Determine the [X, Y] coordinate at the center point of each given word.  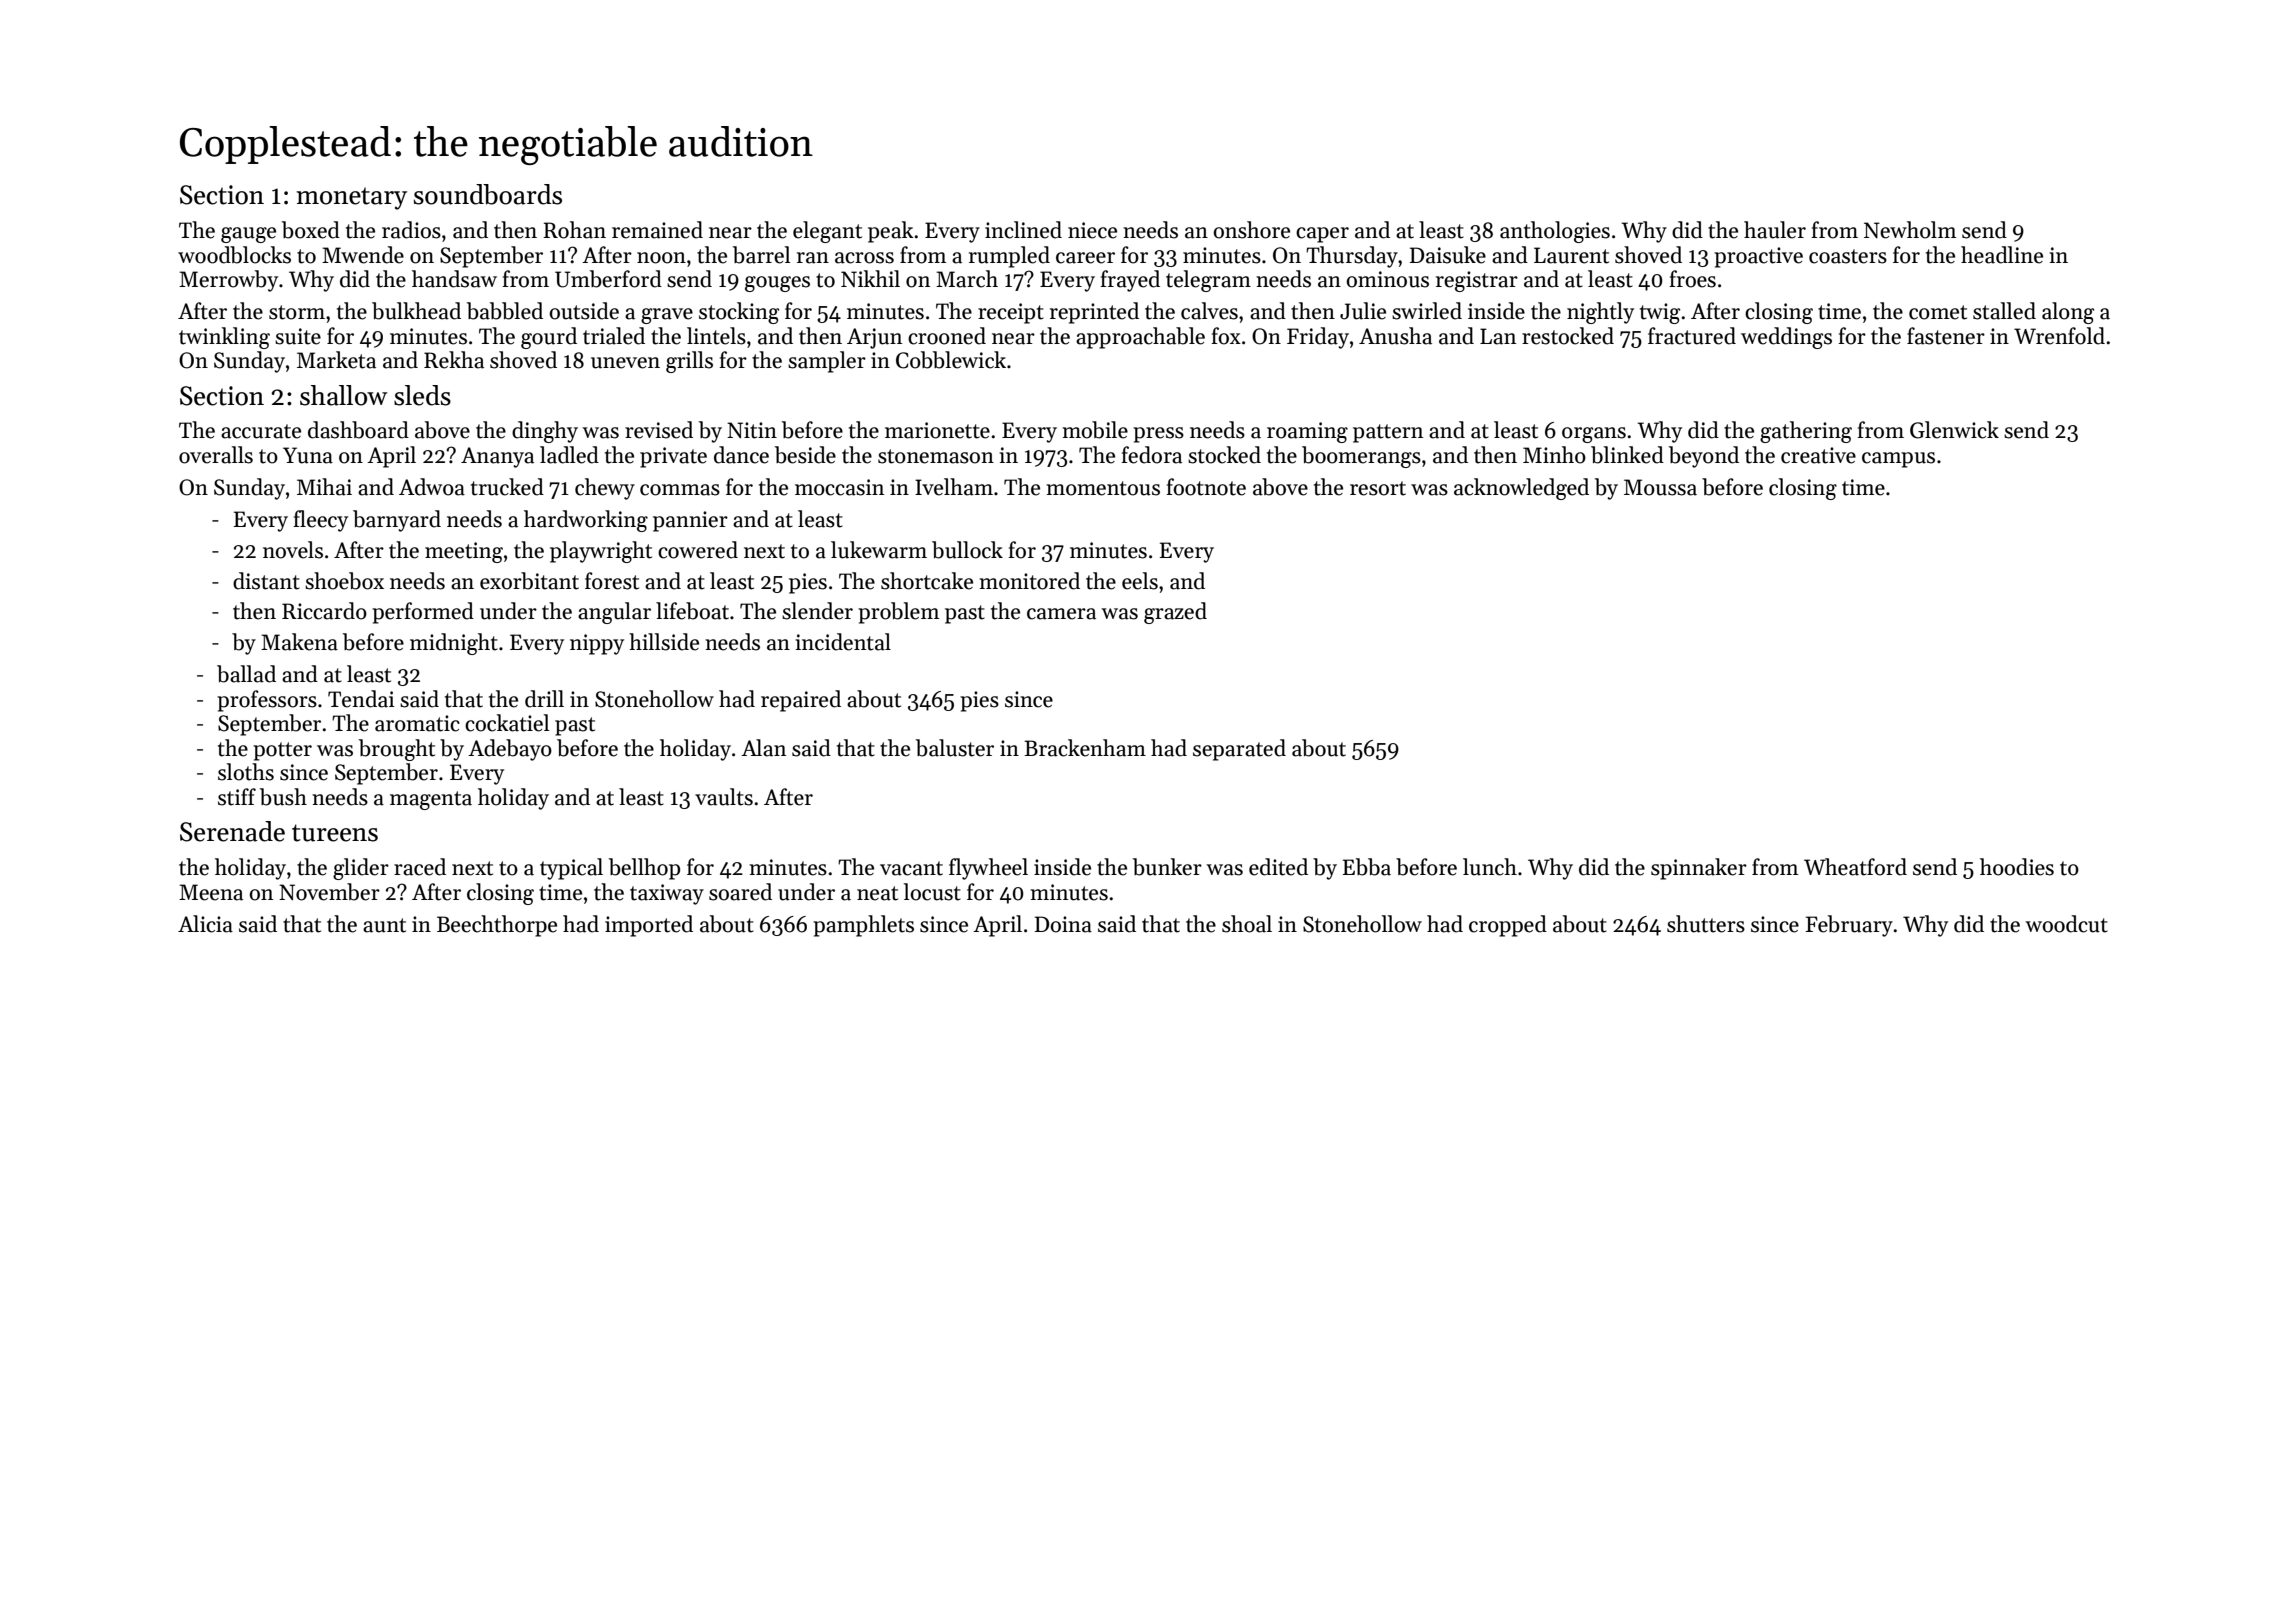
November [329, 892]
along [2068, 313]
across [864, 258]
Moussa [1660, 487]
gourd [549, 338]
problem [898, 613]
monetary [351, 198]
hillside [664, 642]
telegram [1208, 281]
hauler [1775, 230]
